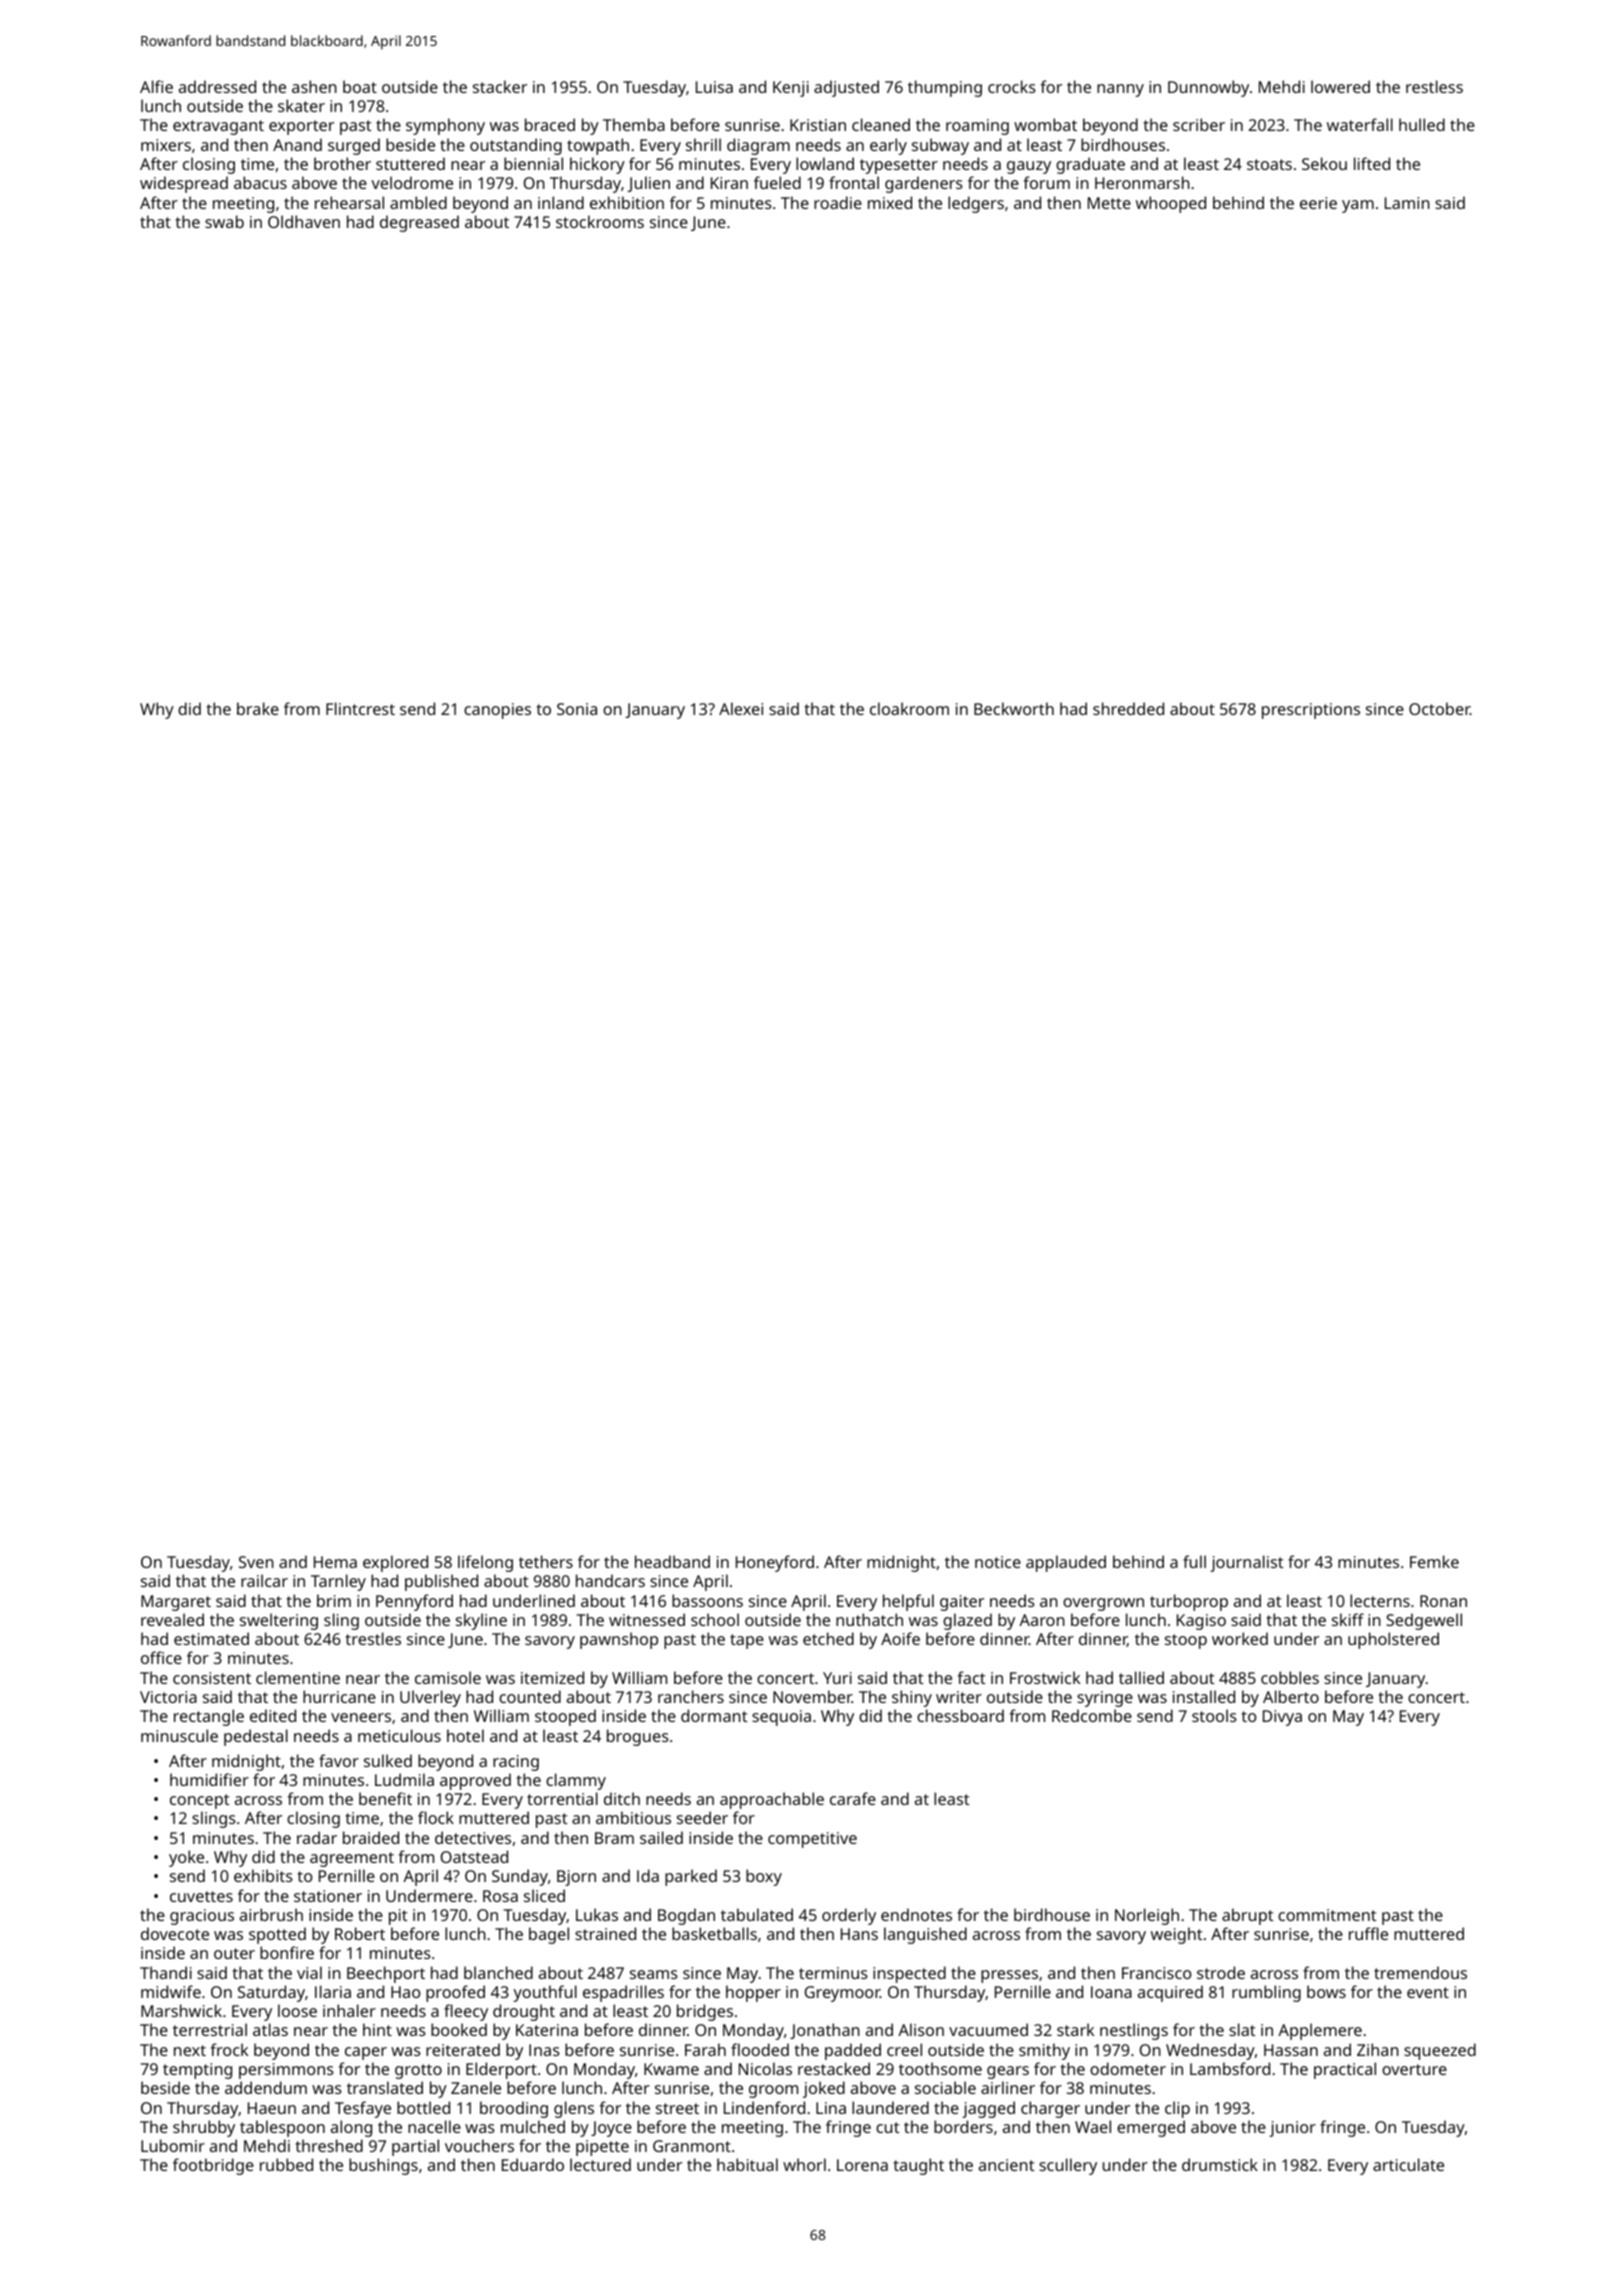 The image size is (1620, 2292). I want to click on Kristian, so click(818, 125).
